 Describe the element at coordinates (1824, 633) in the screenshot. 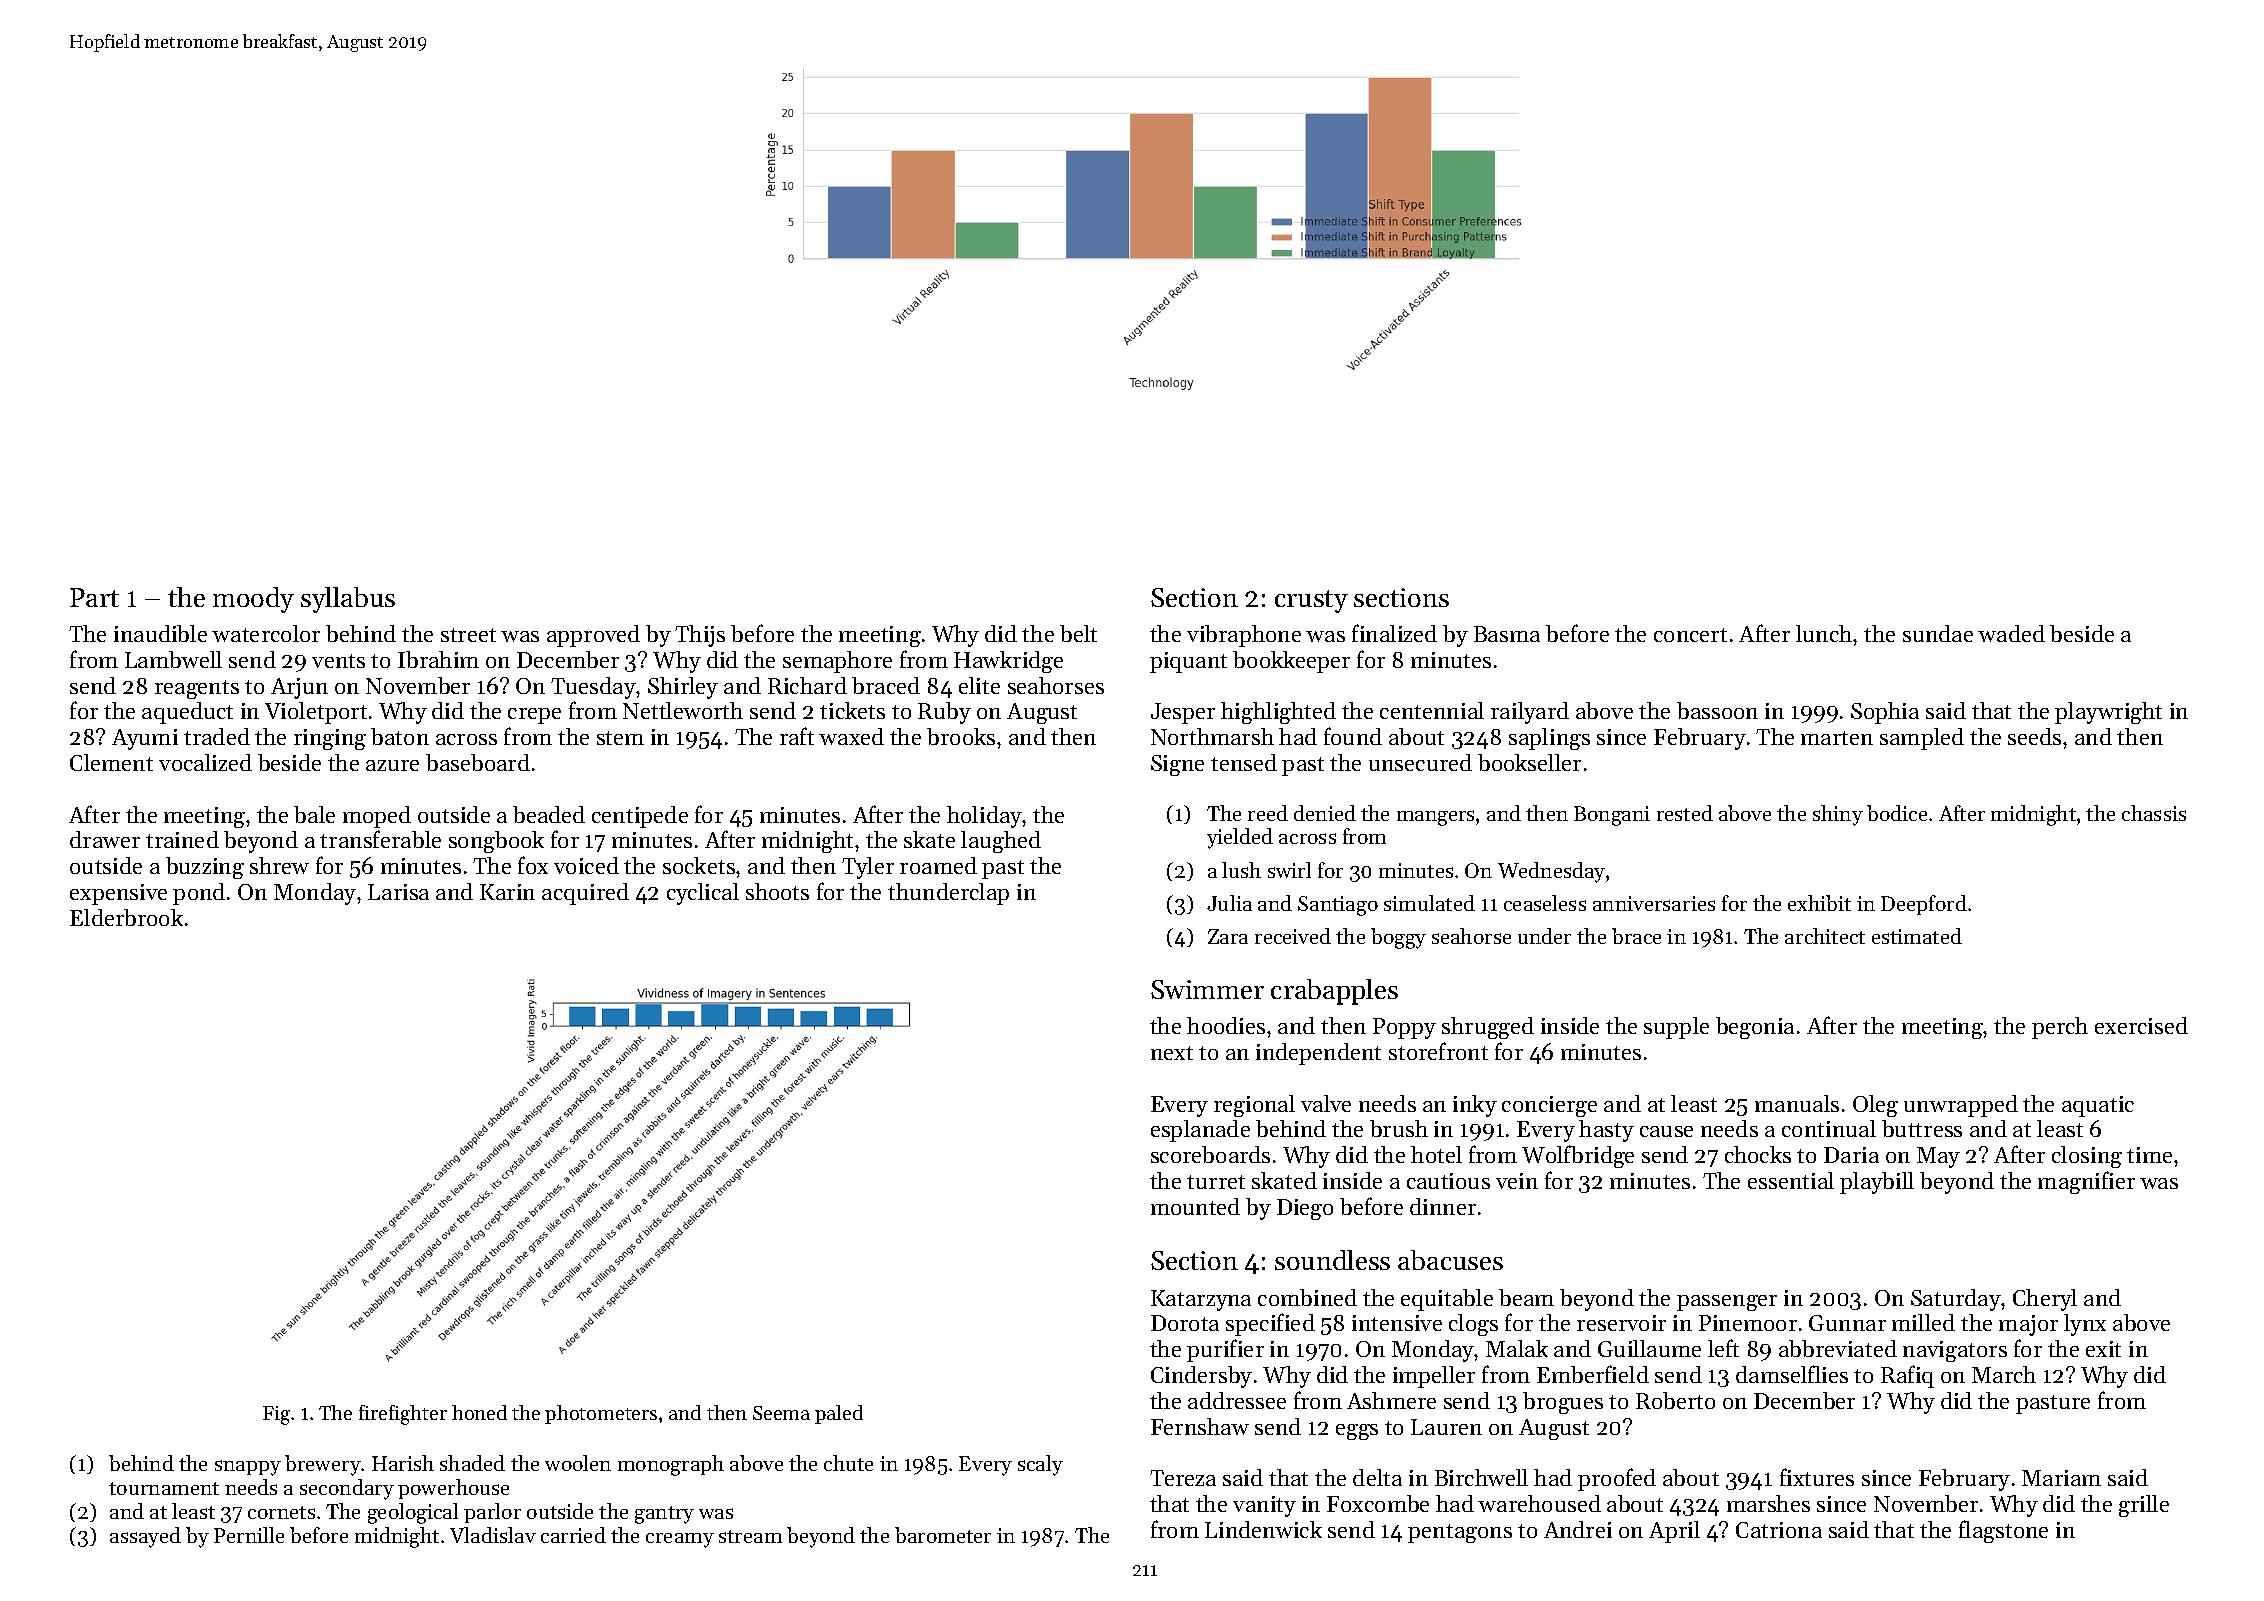

I see `lunch` at that location.
